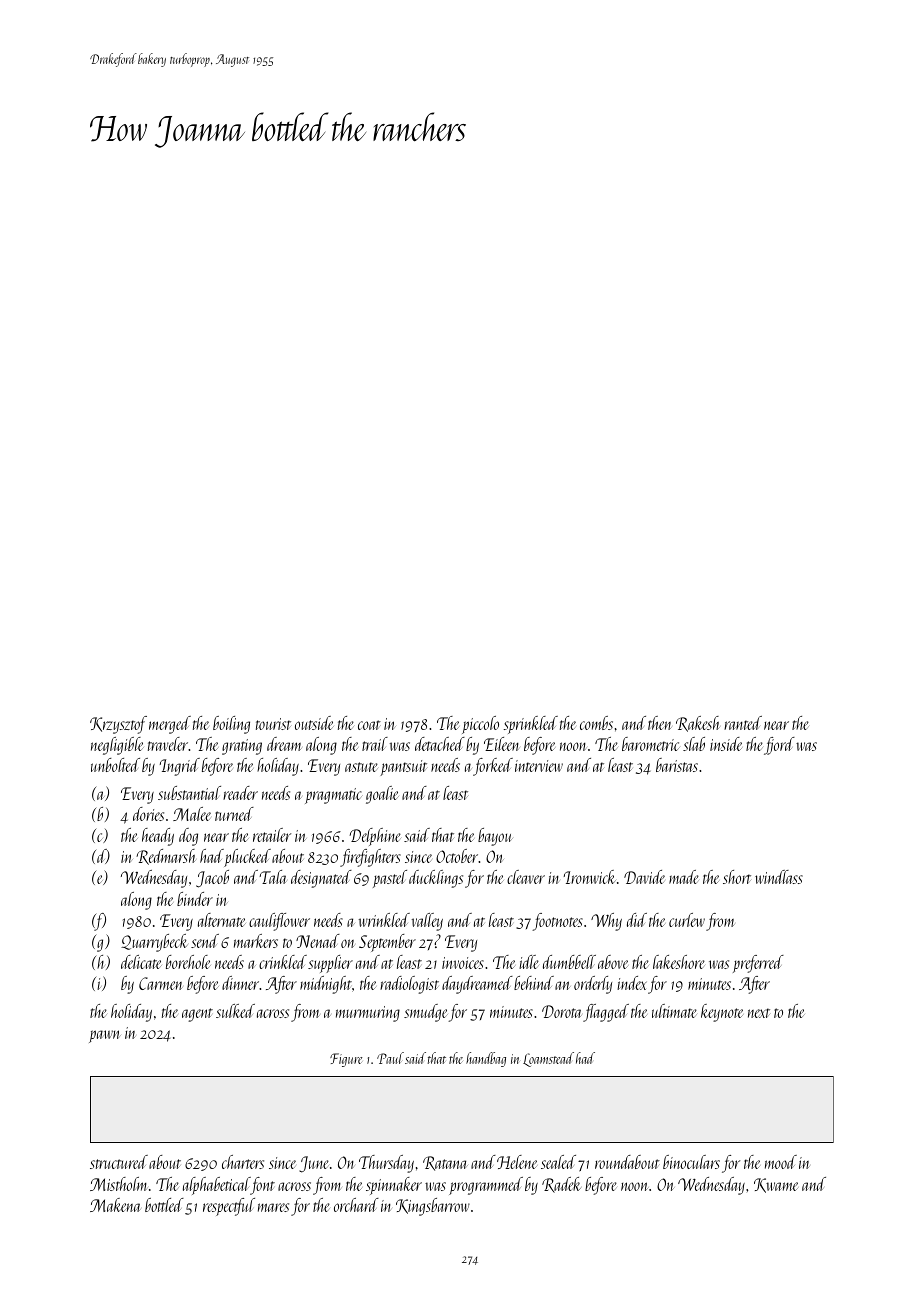 The width and height of the screenshot is (924, 1308). Describe the element at coordinates (677, 765) in the screenshot. I see `baristas` at that location.
